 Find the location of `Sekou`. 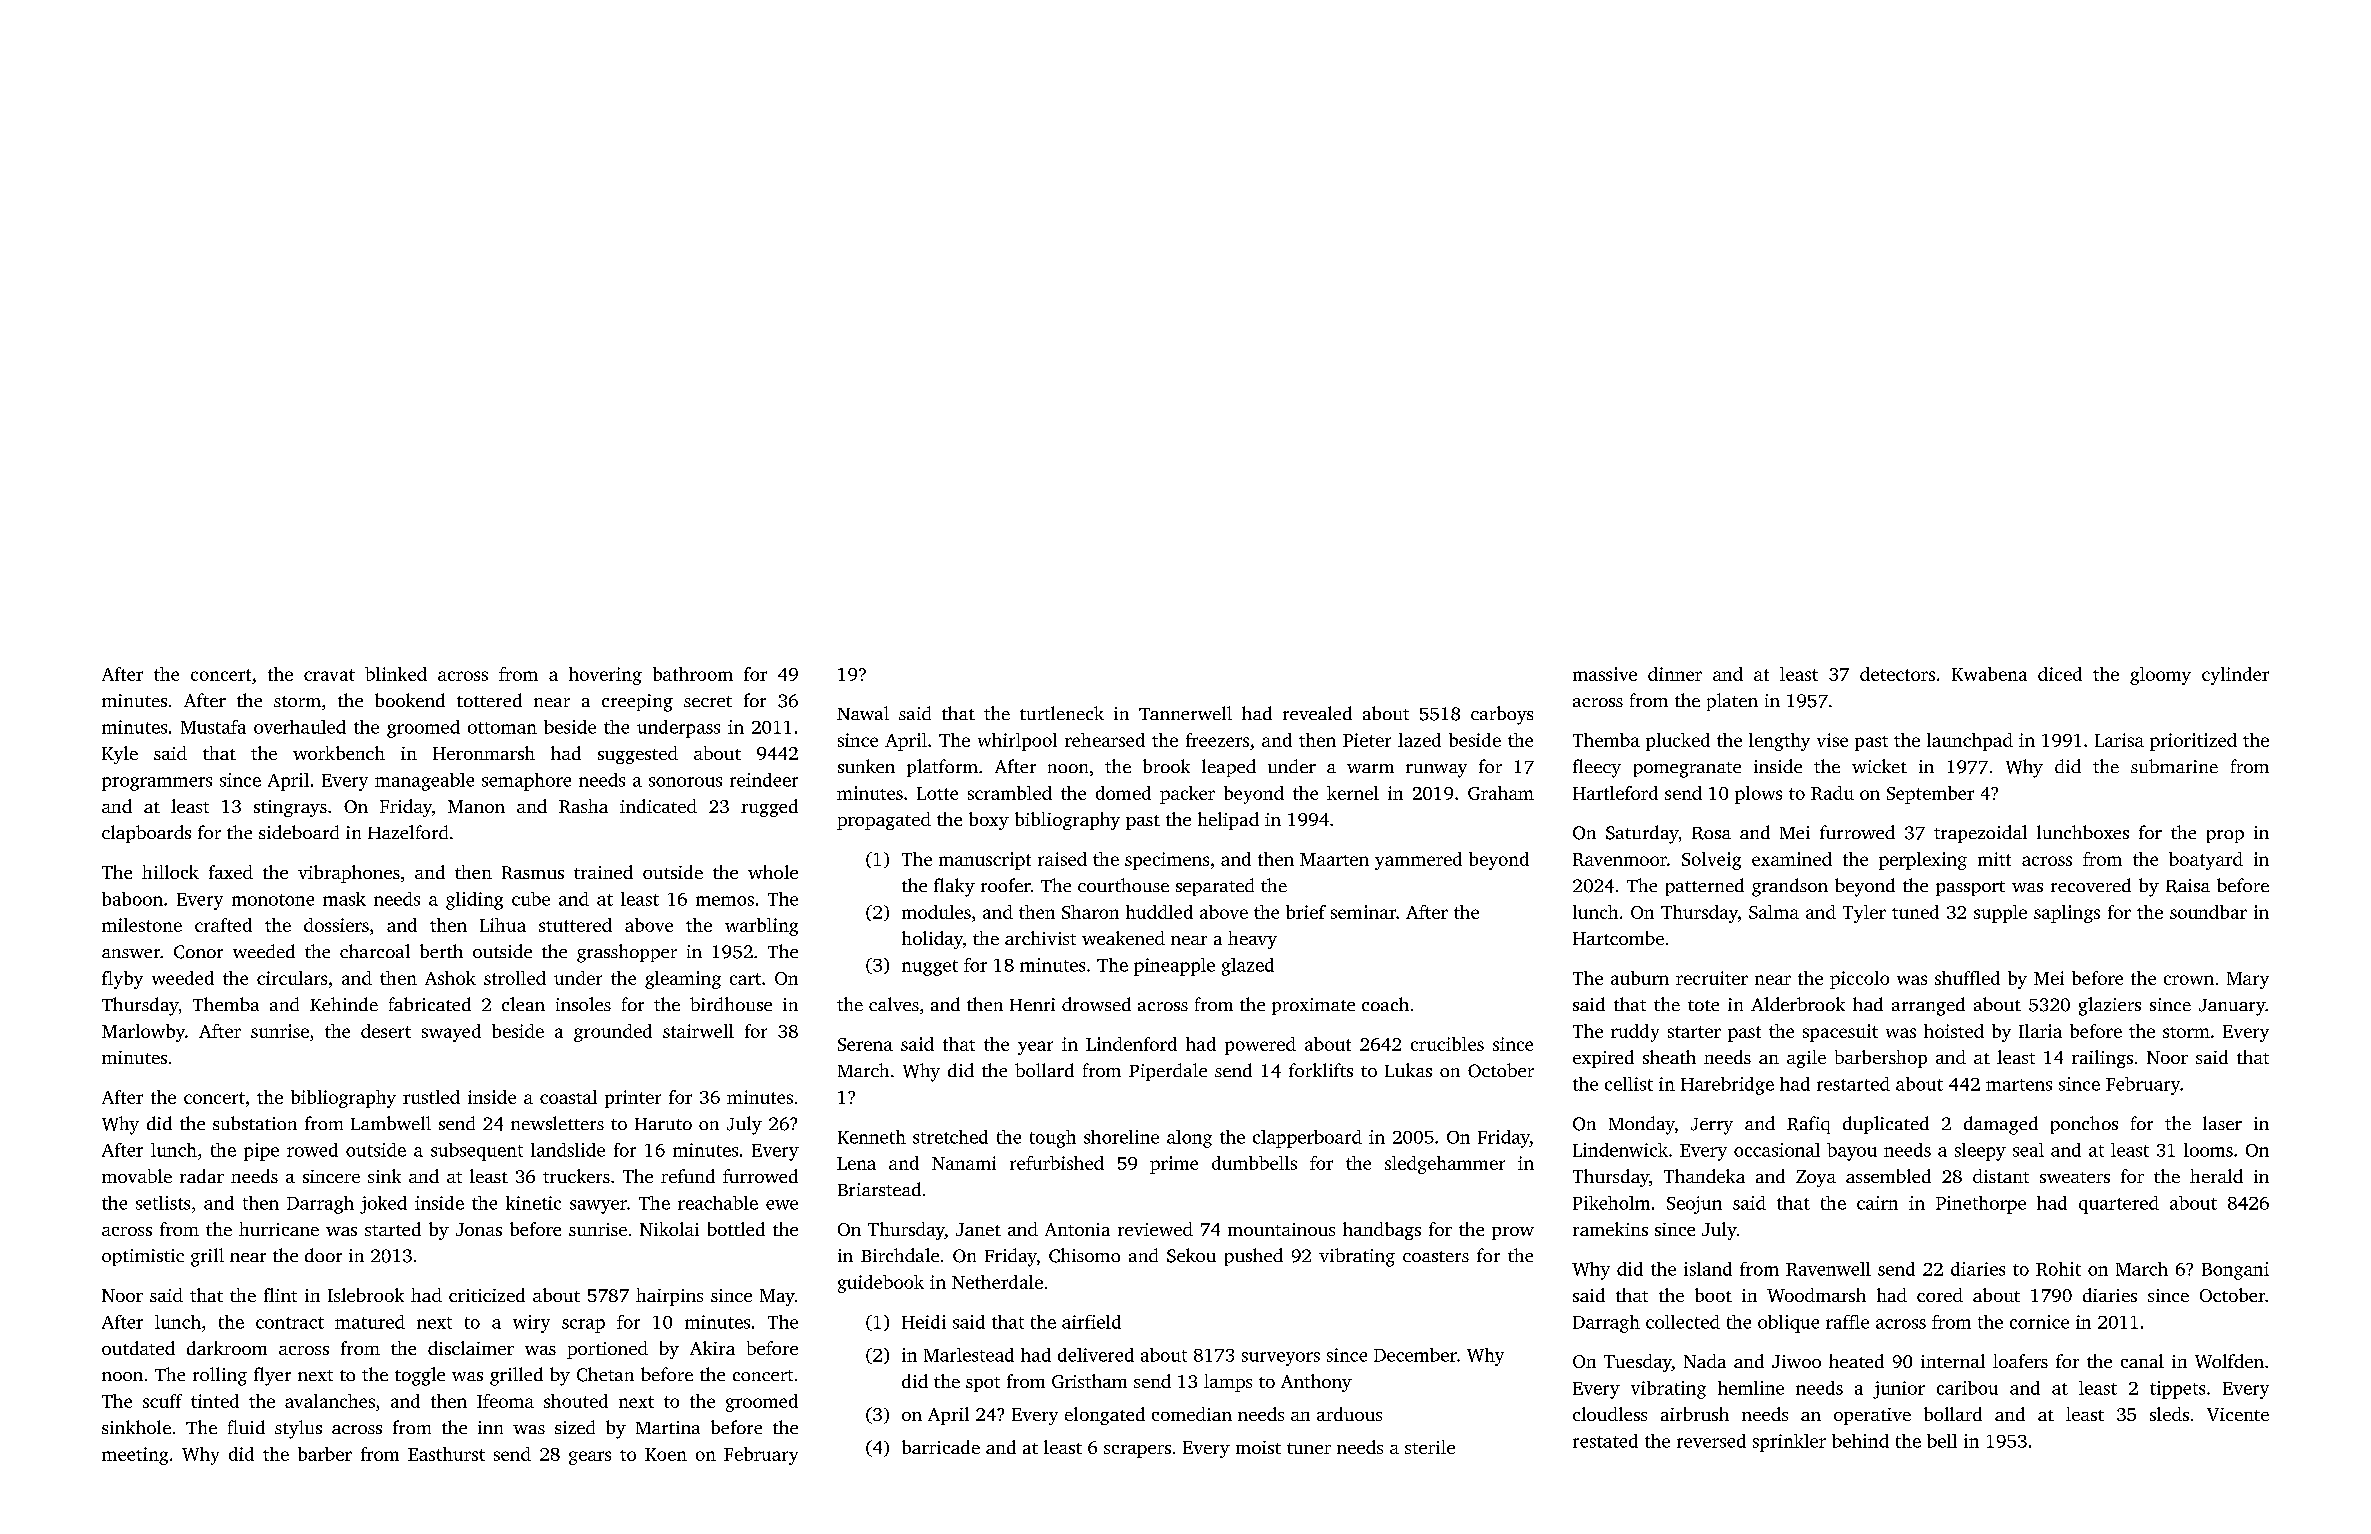

Sekou is located at coordinates (1191, 1255).
